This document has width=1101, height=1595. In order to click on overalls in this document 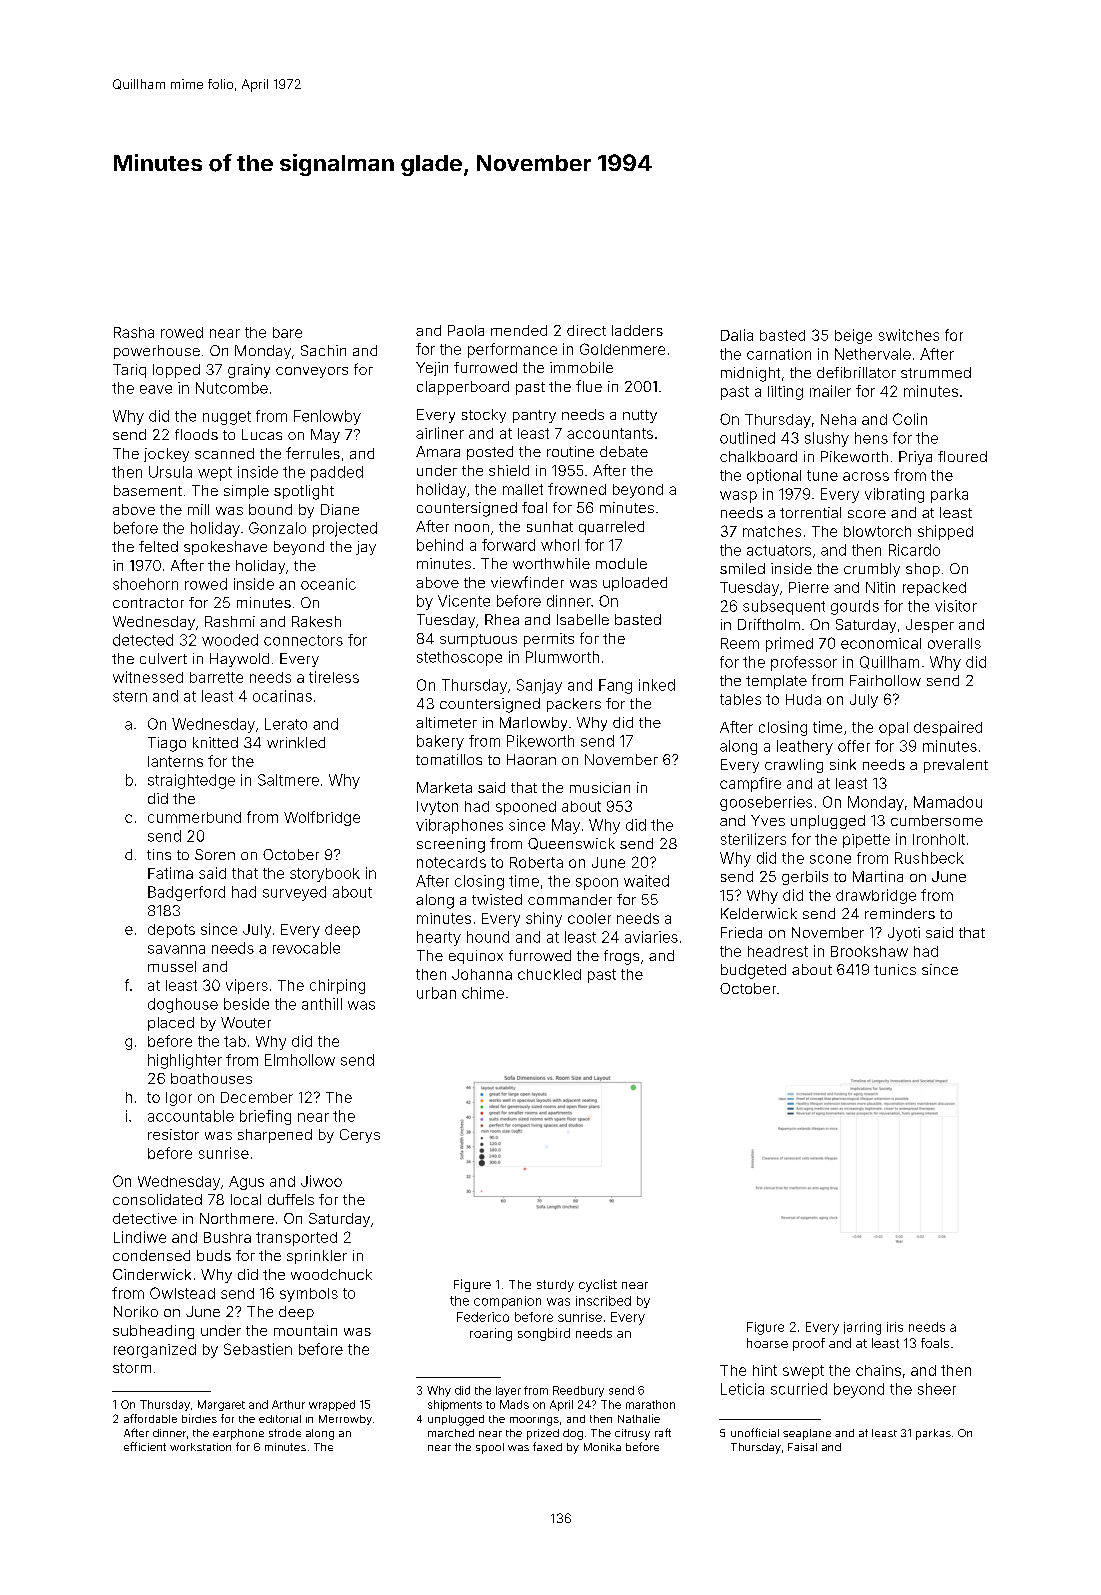, I will do `click(954, 643)`.
